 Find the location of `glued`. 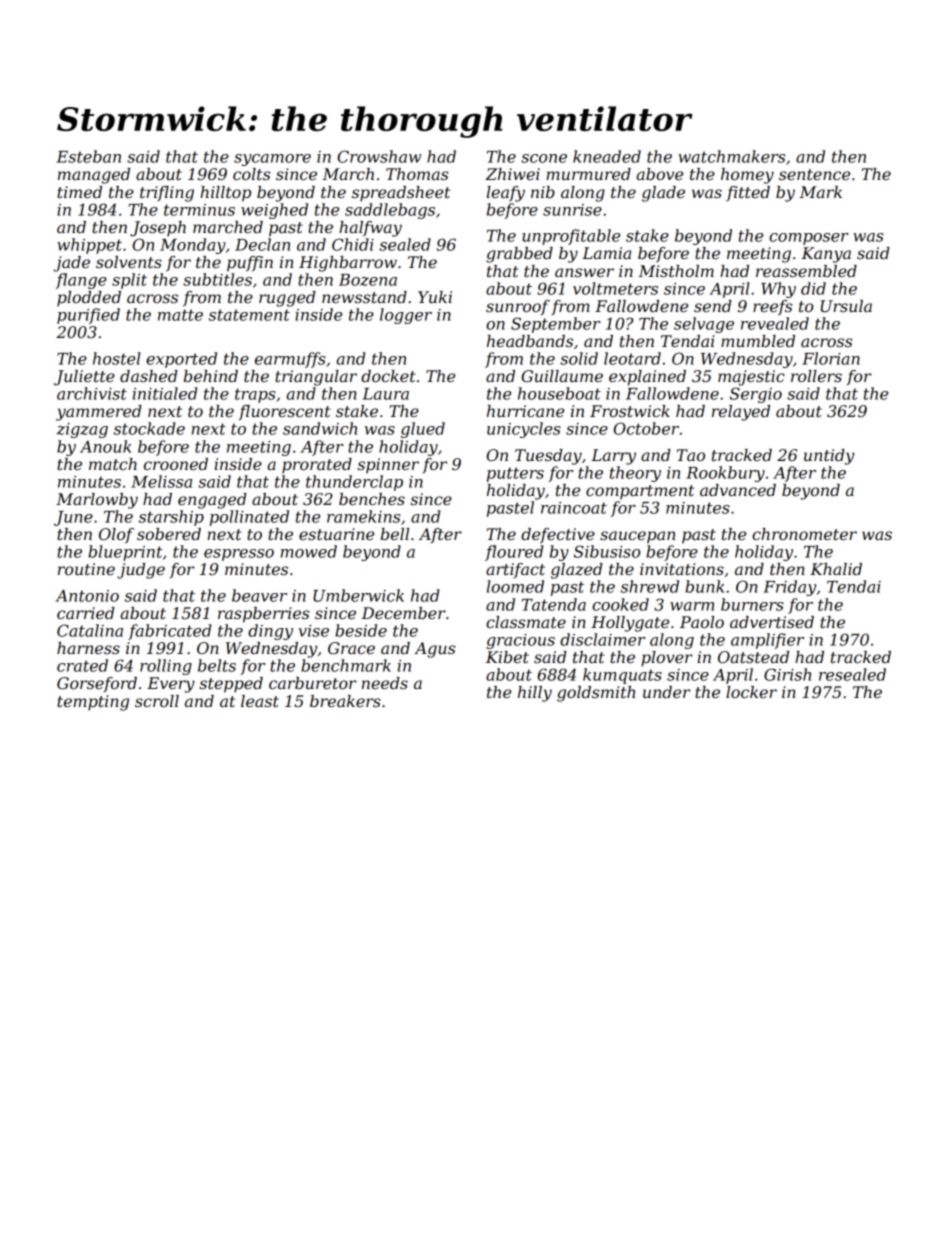

glued is located at coordinates (423, 430).
